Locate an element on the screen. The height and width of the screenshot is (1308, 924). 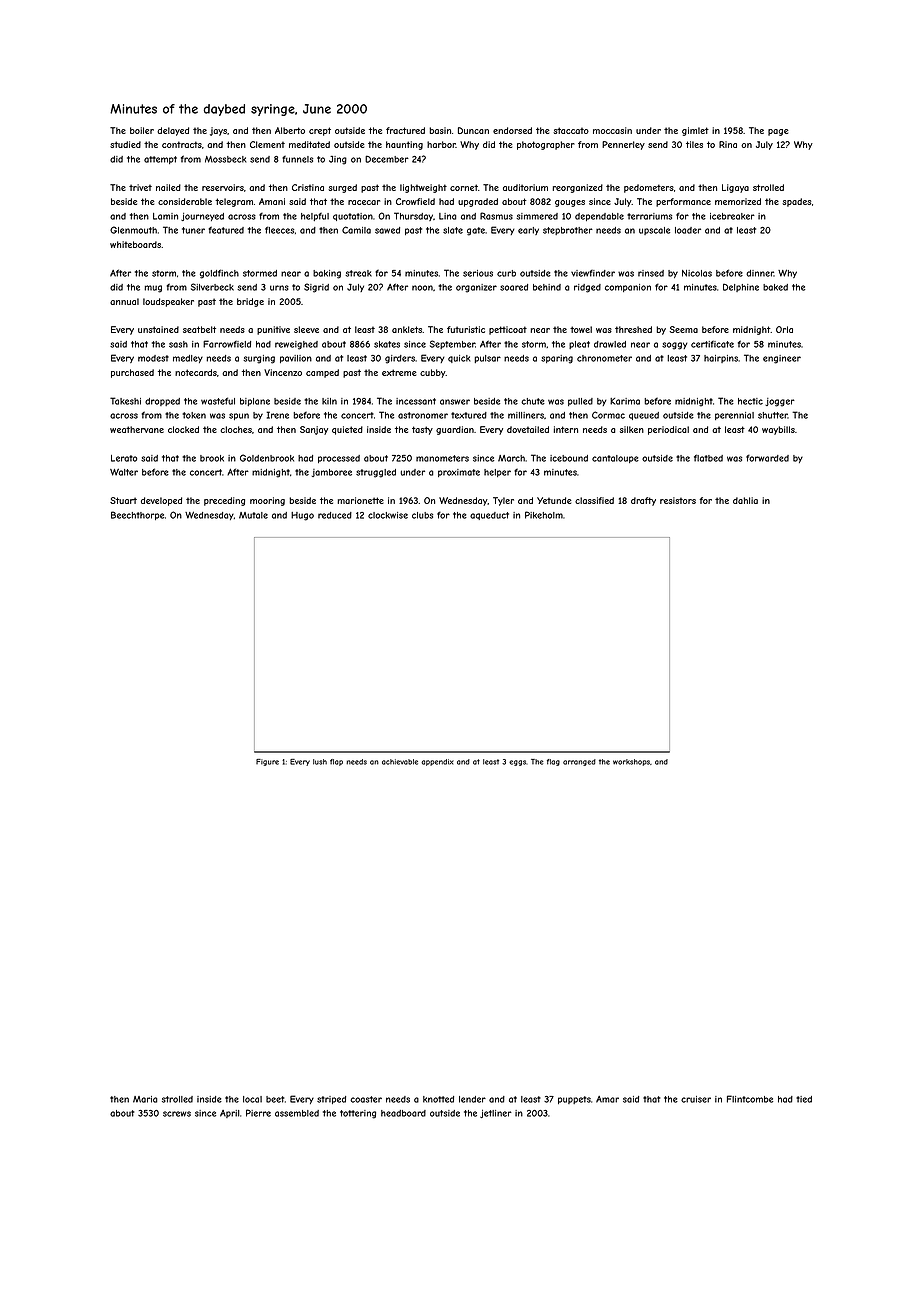
lush is located at coordinates (320, 762).
